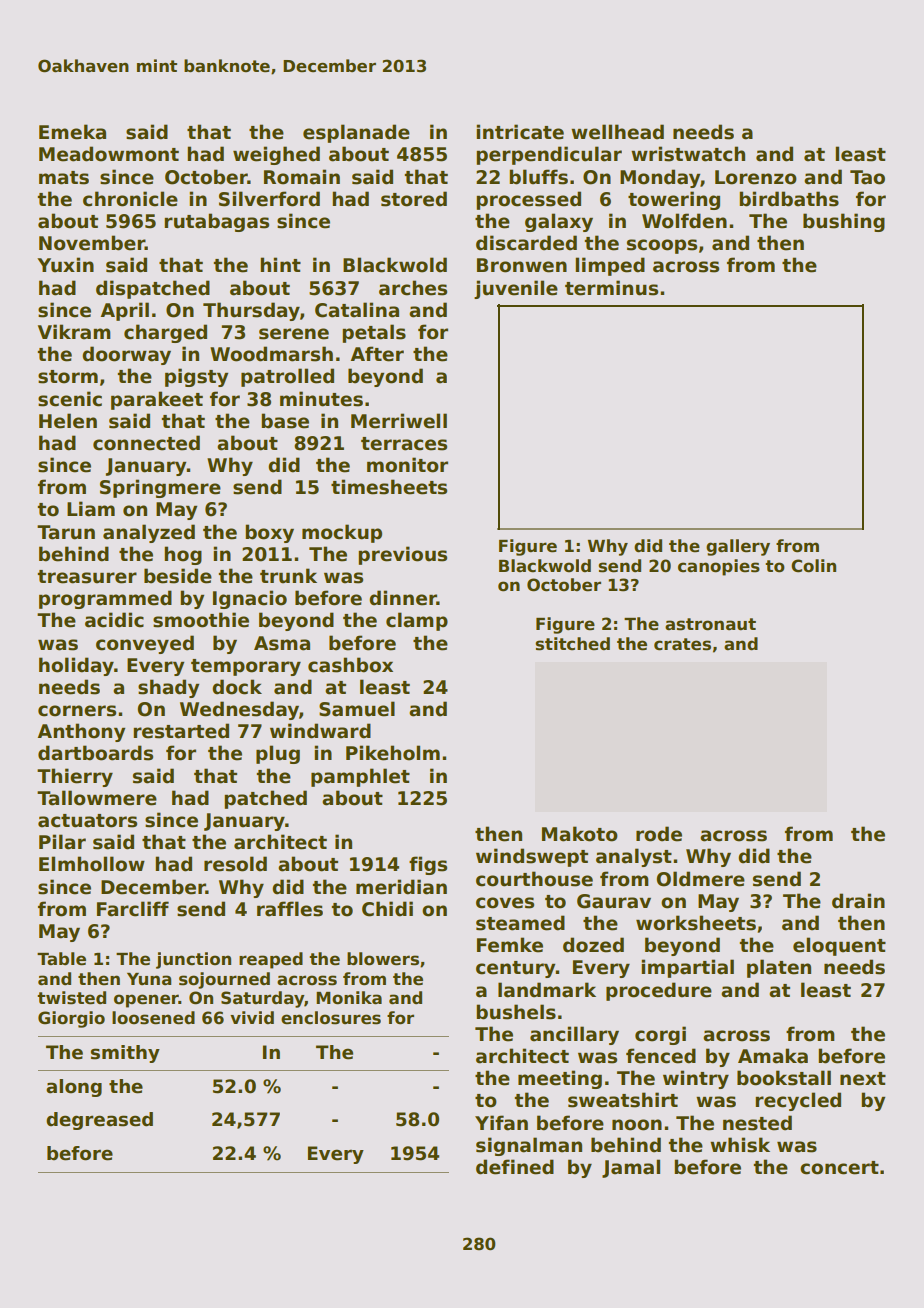 The height and width of the screenshot is (1308, 924). I want to click on Vikram, so click(74, 332).
